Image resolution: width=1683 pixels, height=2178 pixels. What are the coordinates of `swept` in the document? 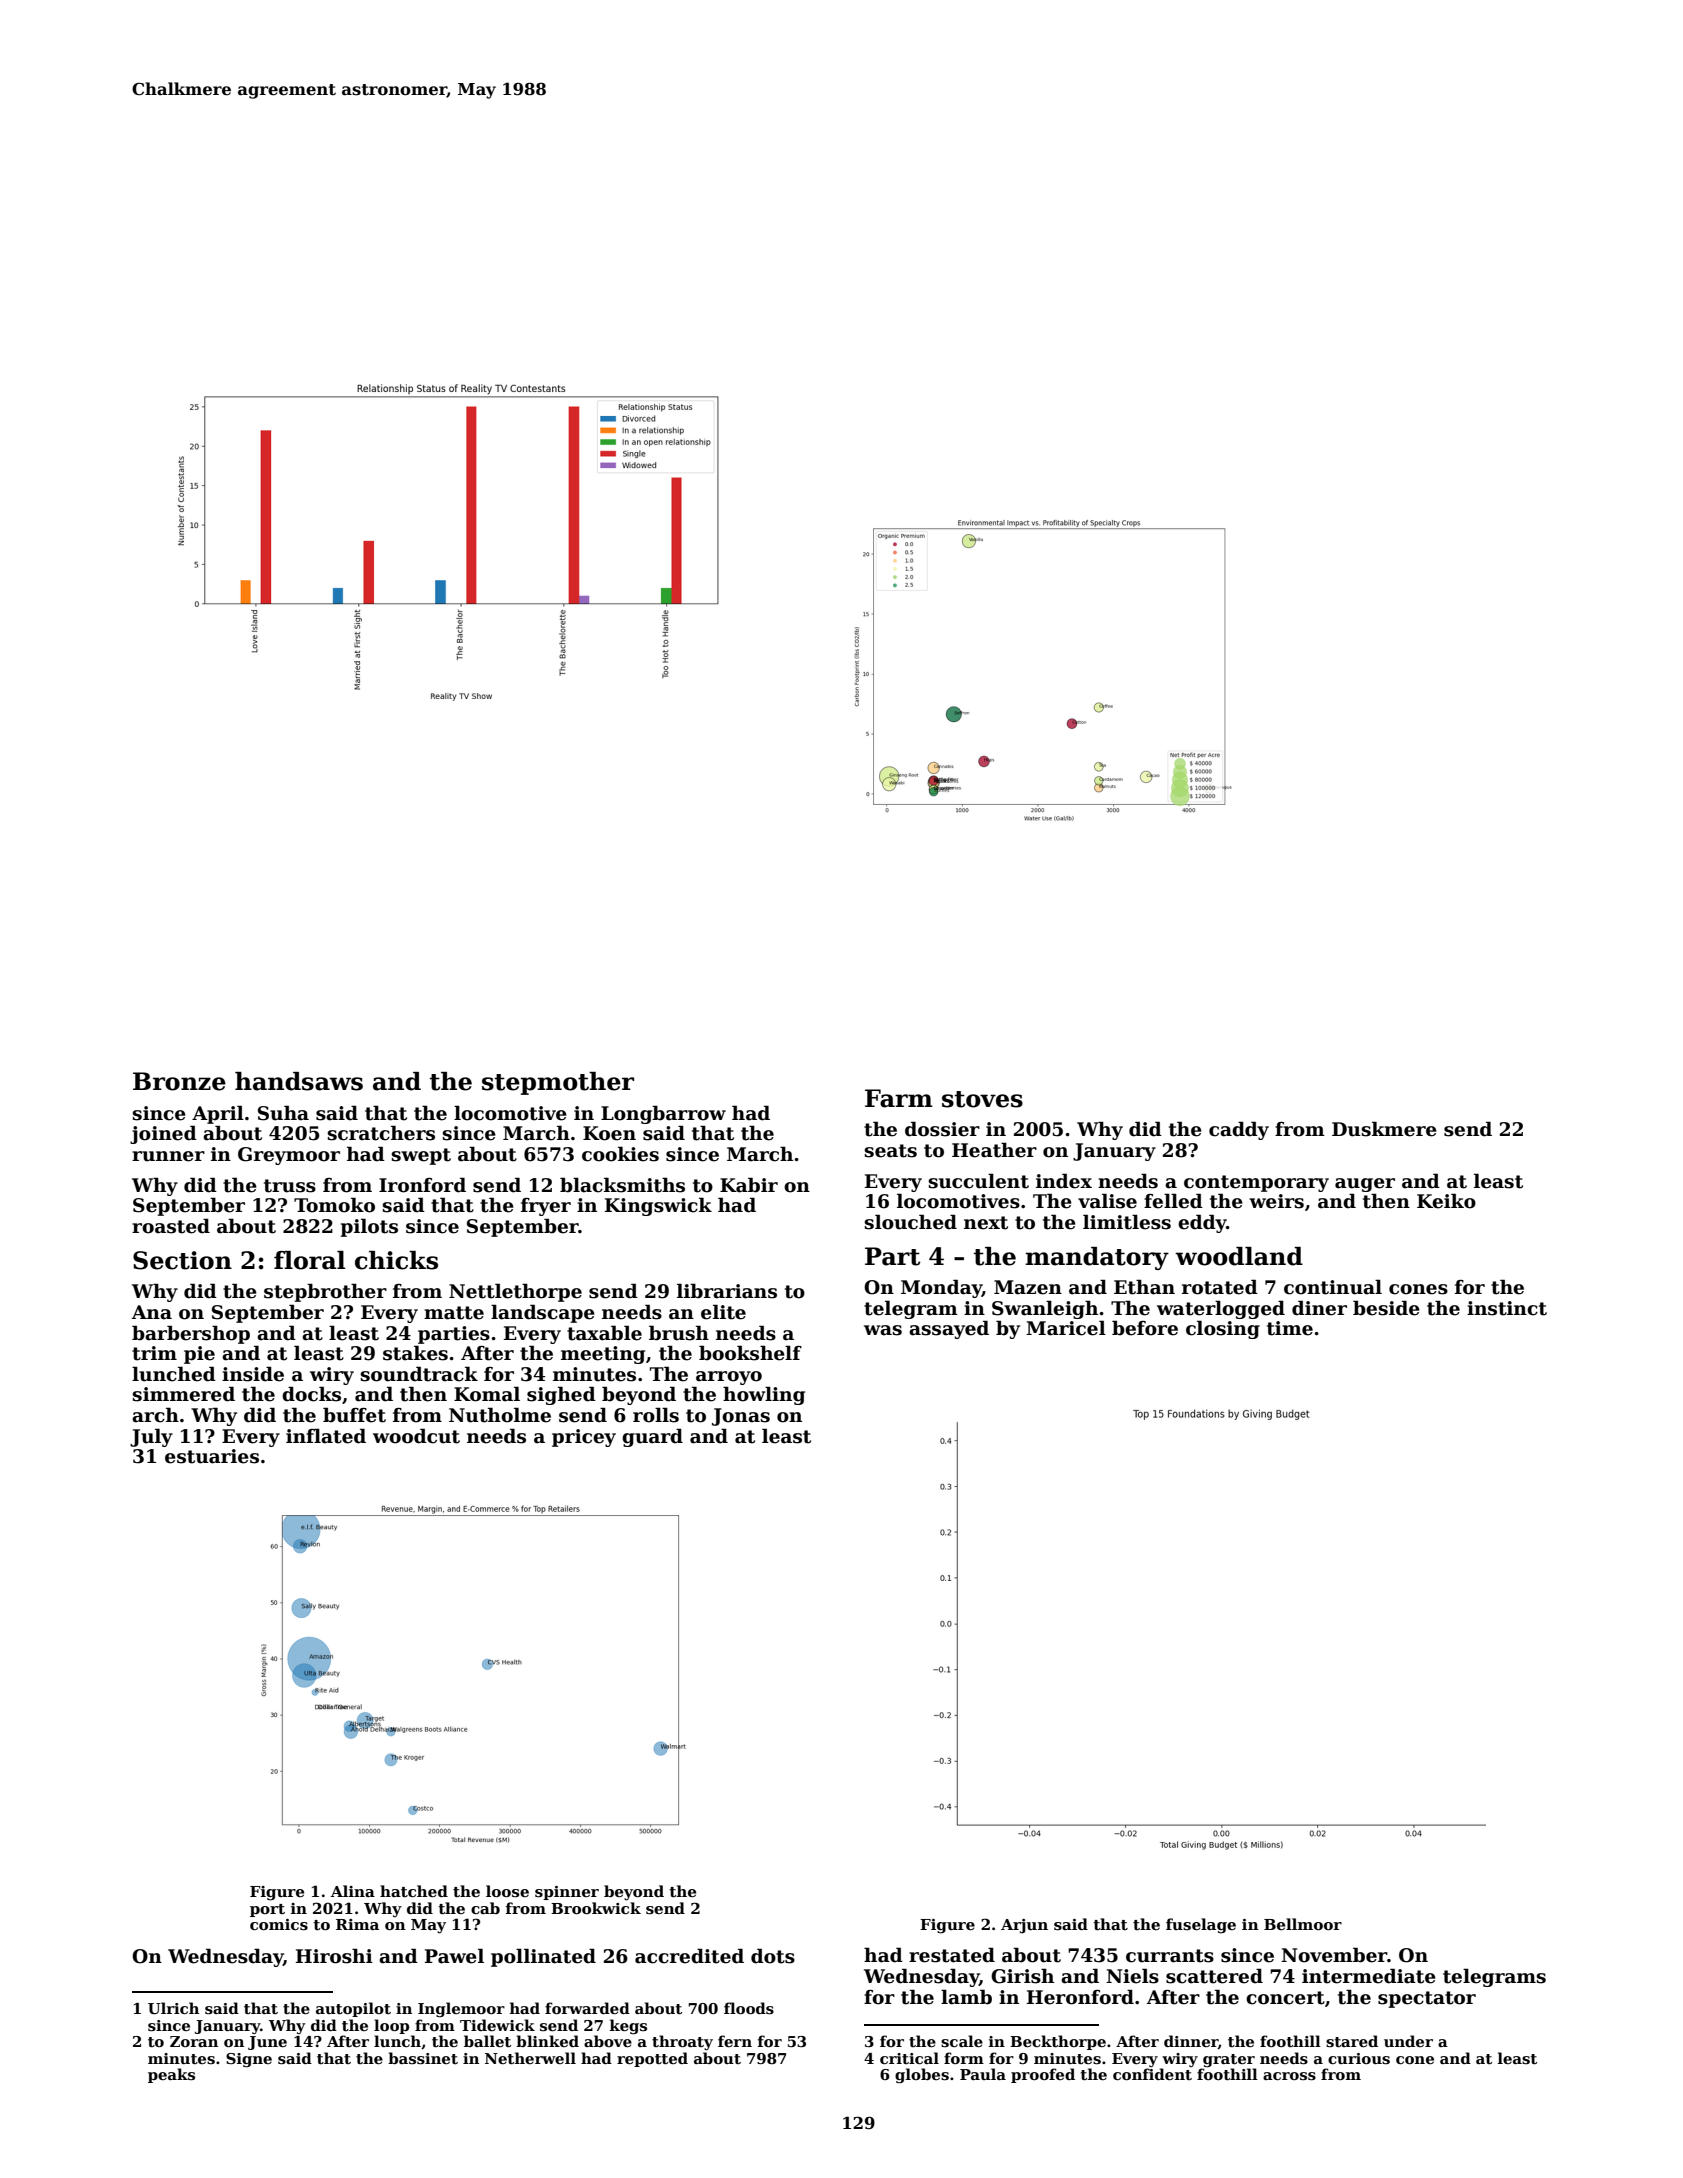 It's located at (421, 1156).
